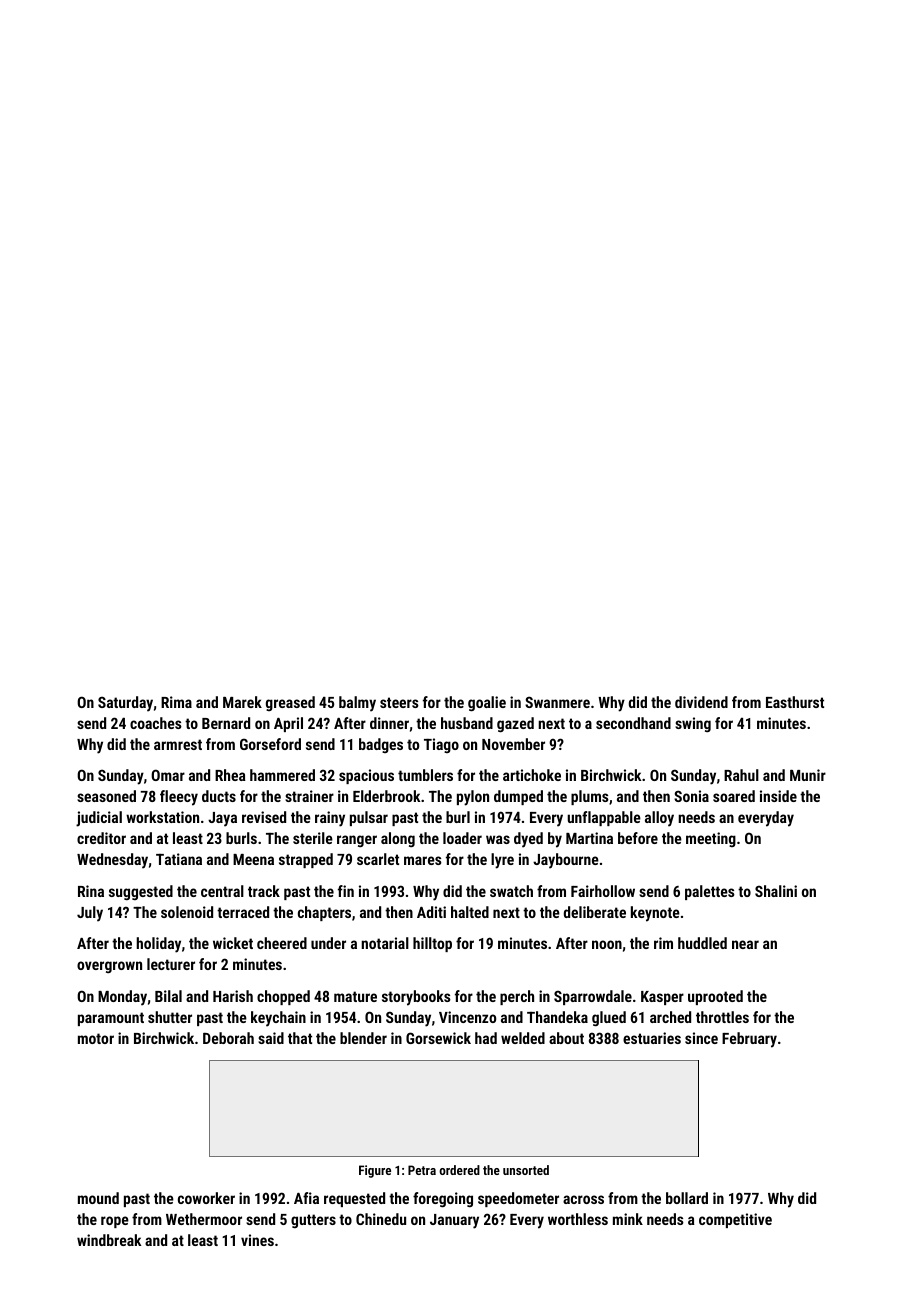 The image size is (908, 1316). What do you see at coordinates (513, 744) in the screenshot?
I see `November` at bounding box center [513, 744].
